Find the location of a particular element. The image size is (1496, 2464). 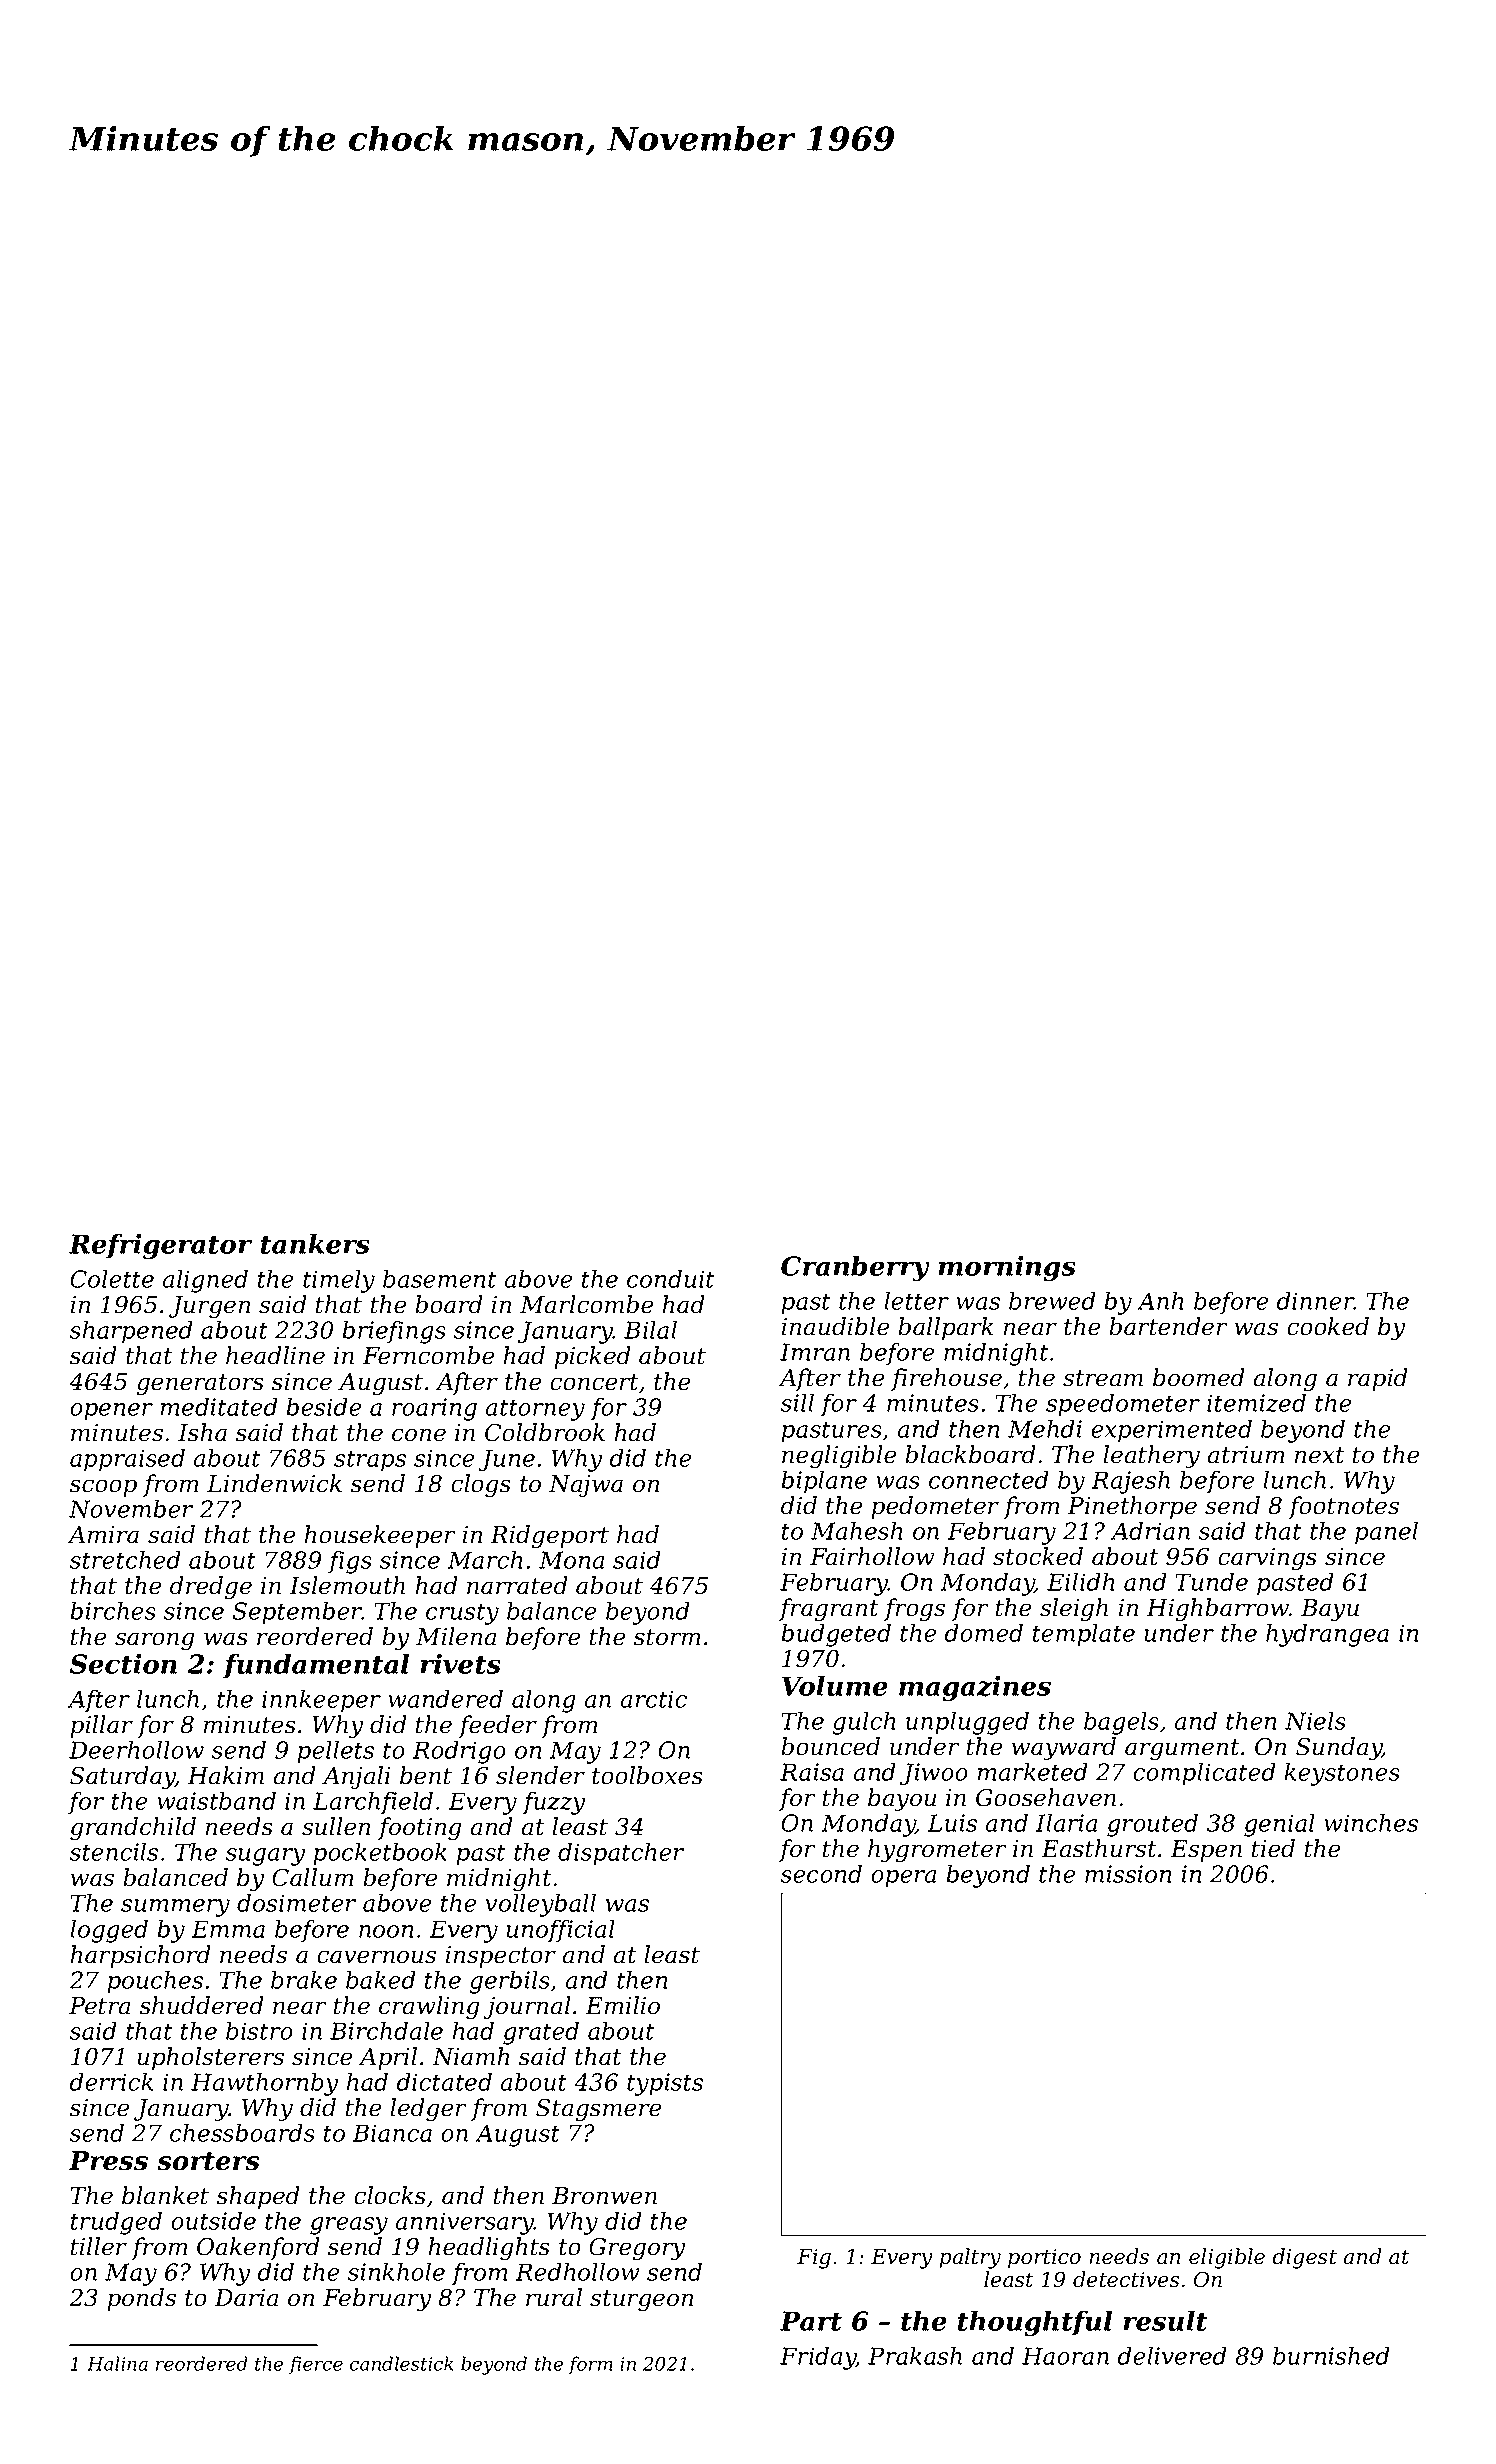

dinner is located at coordinates (1315, 1301).
